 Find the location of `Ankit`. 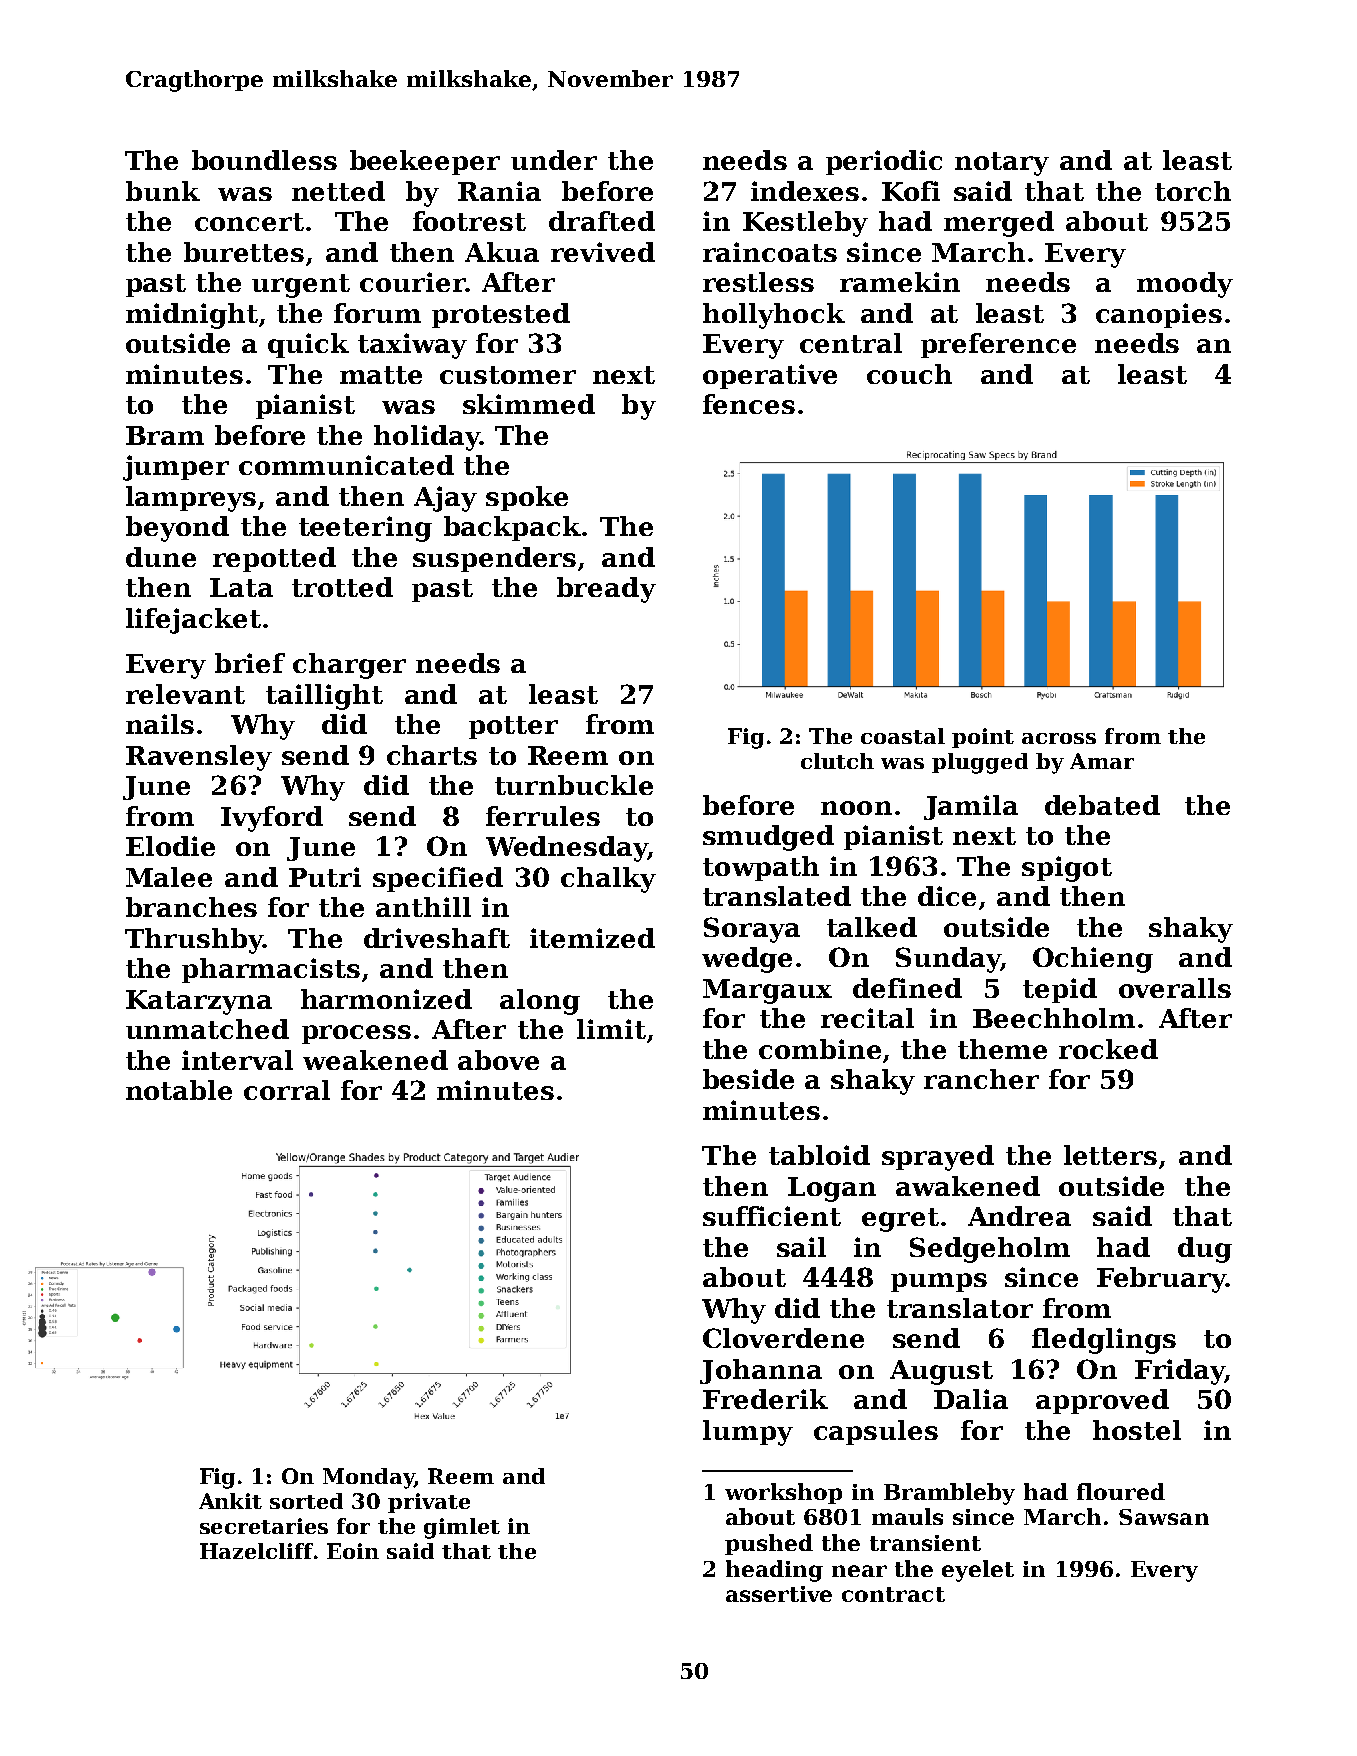

Ankit is located at coordinates (230, 1501).
